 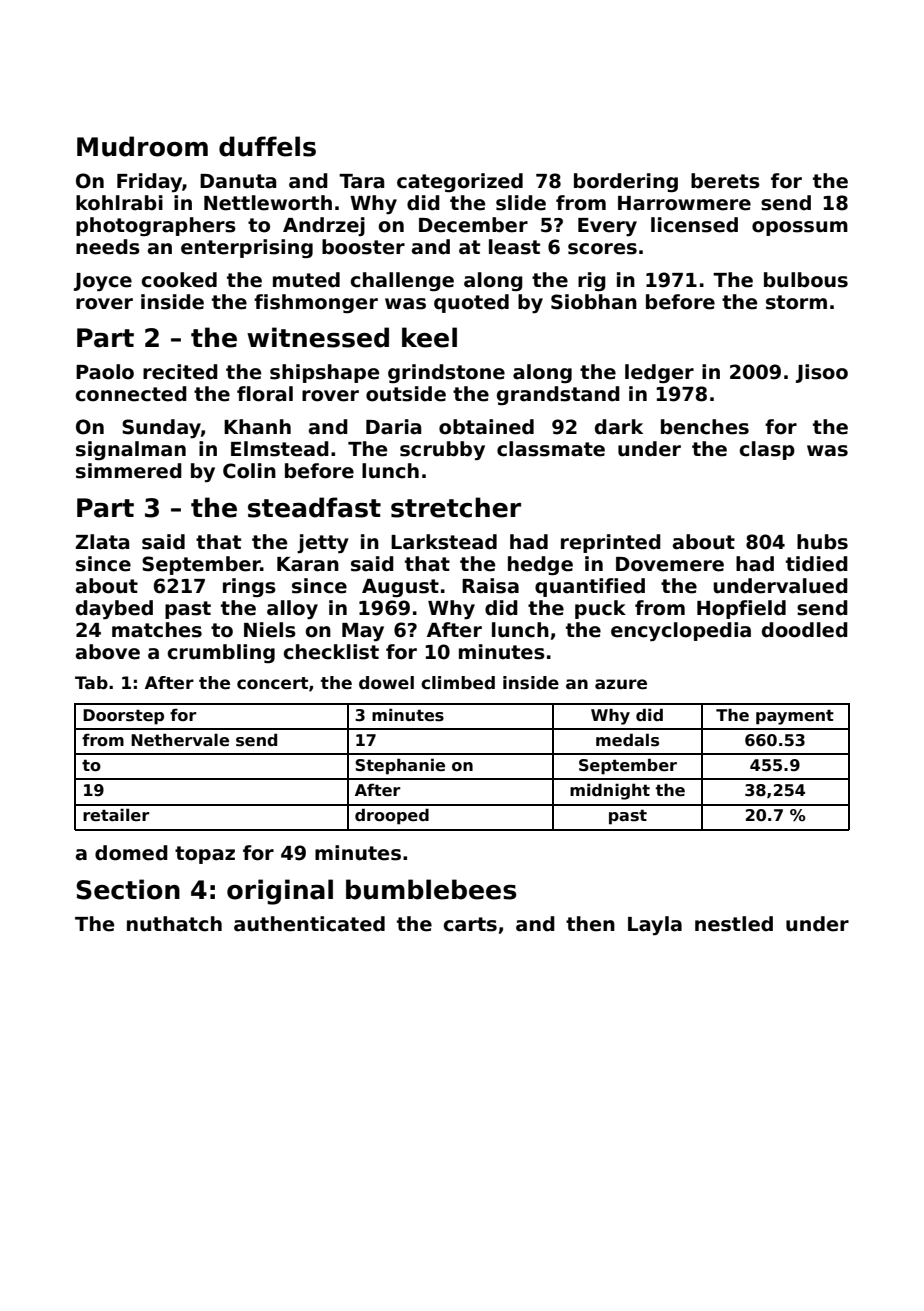 I want to click on Karan, so click(x=308, y=564).
